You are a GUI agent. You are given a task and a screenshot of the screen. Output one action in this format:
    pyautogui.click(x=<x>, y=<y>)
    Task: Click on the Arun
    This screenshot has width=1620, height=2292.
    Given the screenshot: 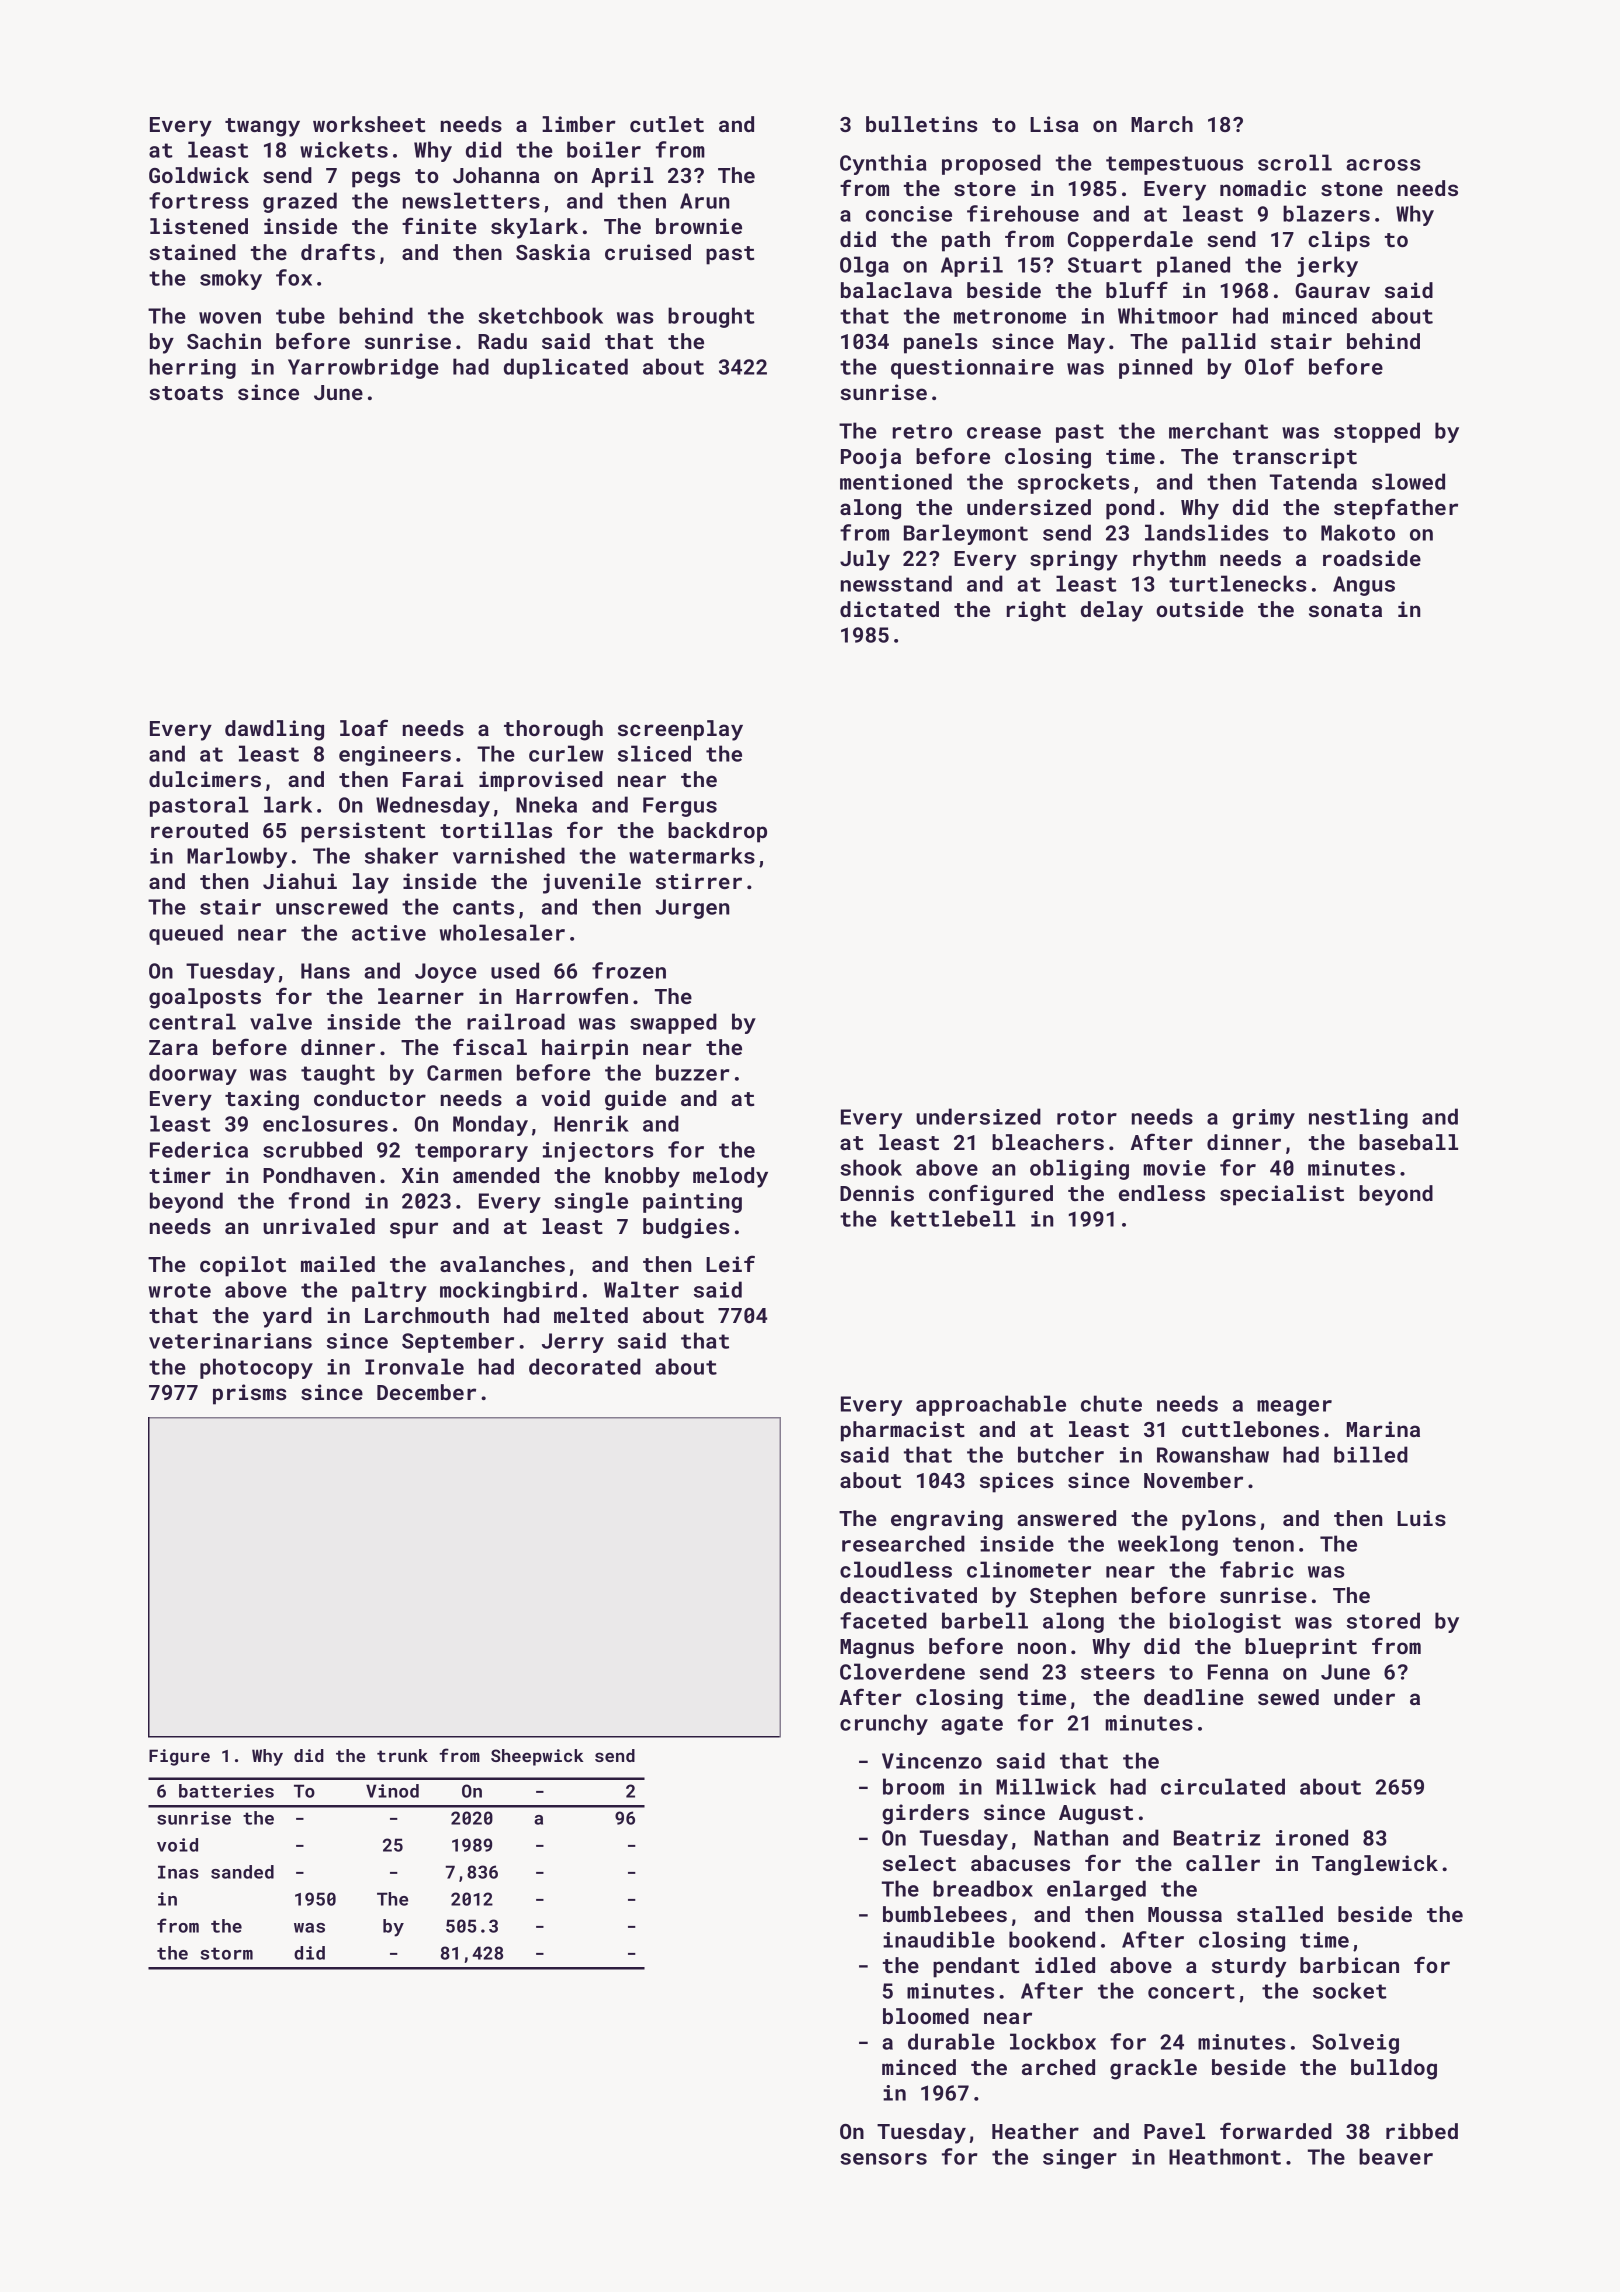 What is the action you would take?
    pyautogui.click(x=704, y=201)
